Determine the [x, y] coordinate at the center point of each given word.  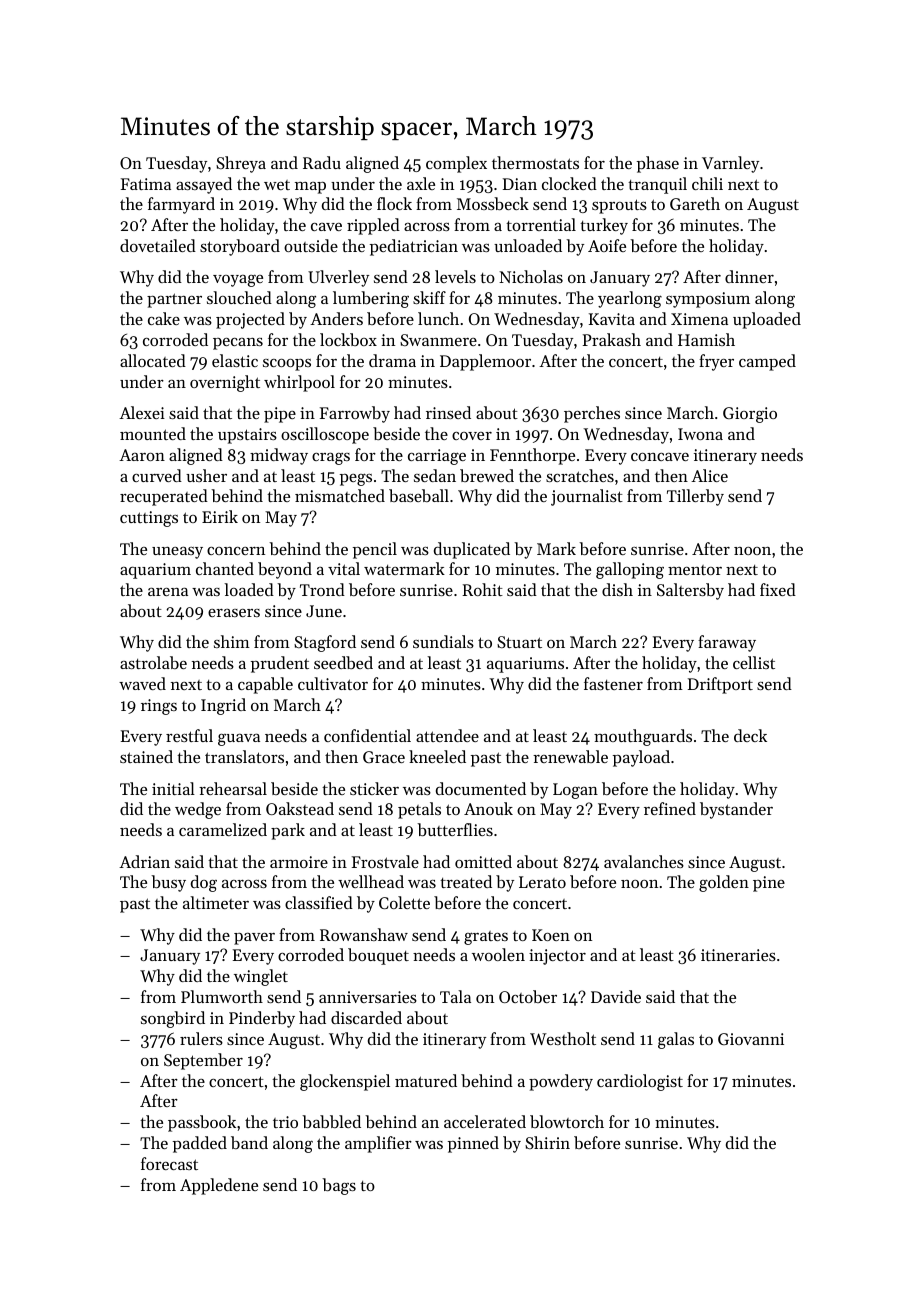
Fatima [146, 184]
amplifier [378, 1144]
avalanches [644, 861]
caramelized [223, 829]
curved [157, 475]
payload [641, 758]
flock [394, 203]
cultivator [333, 683]
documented [481, 788]
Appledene [219, 1186]
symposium [708, 300]
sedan [435, 475]
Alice [709, 475]
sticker [374, 788]
